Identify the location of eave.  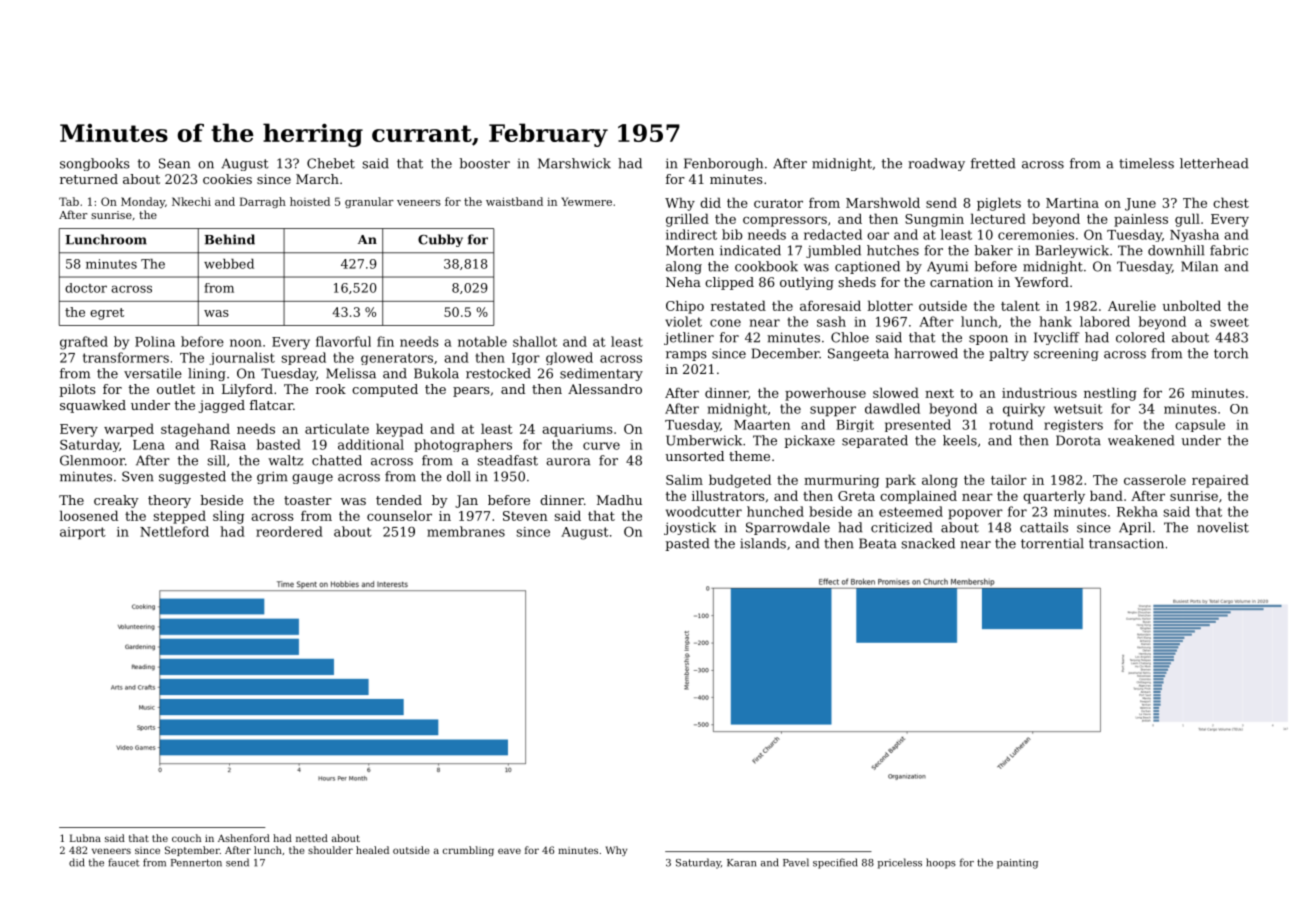
(509, 851).
